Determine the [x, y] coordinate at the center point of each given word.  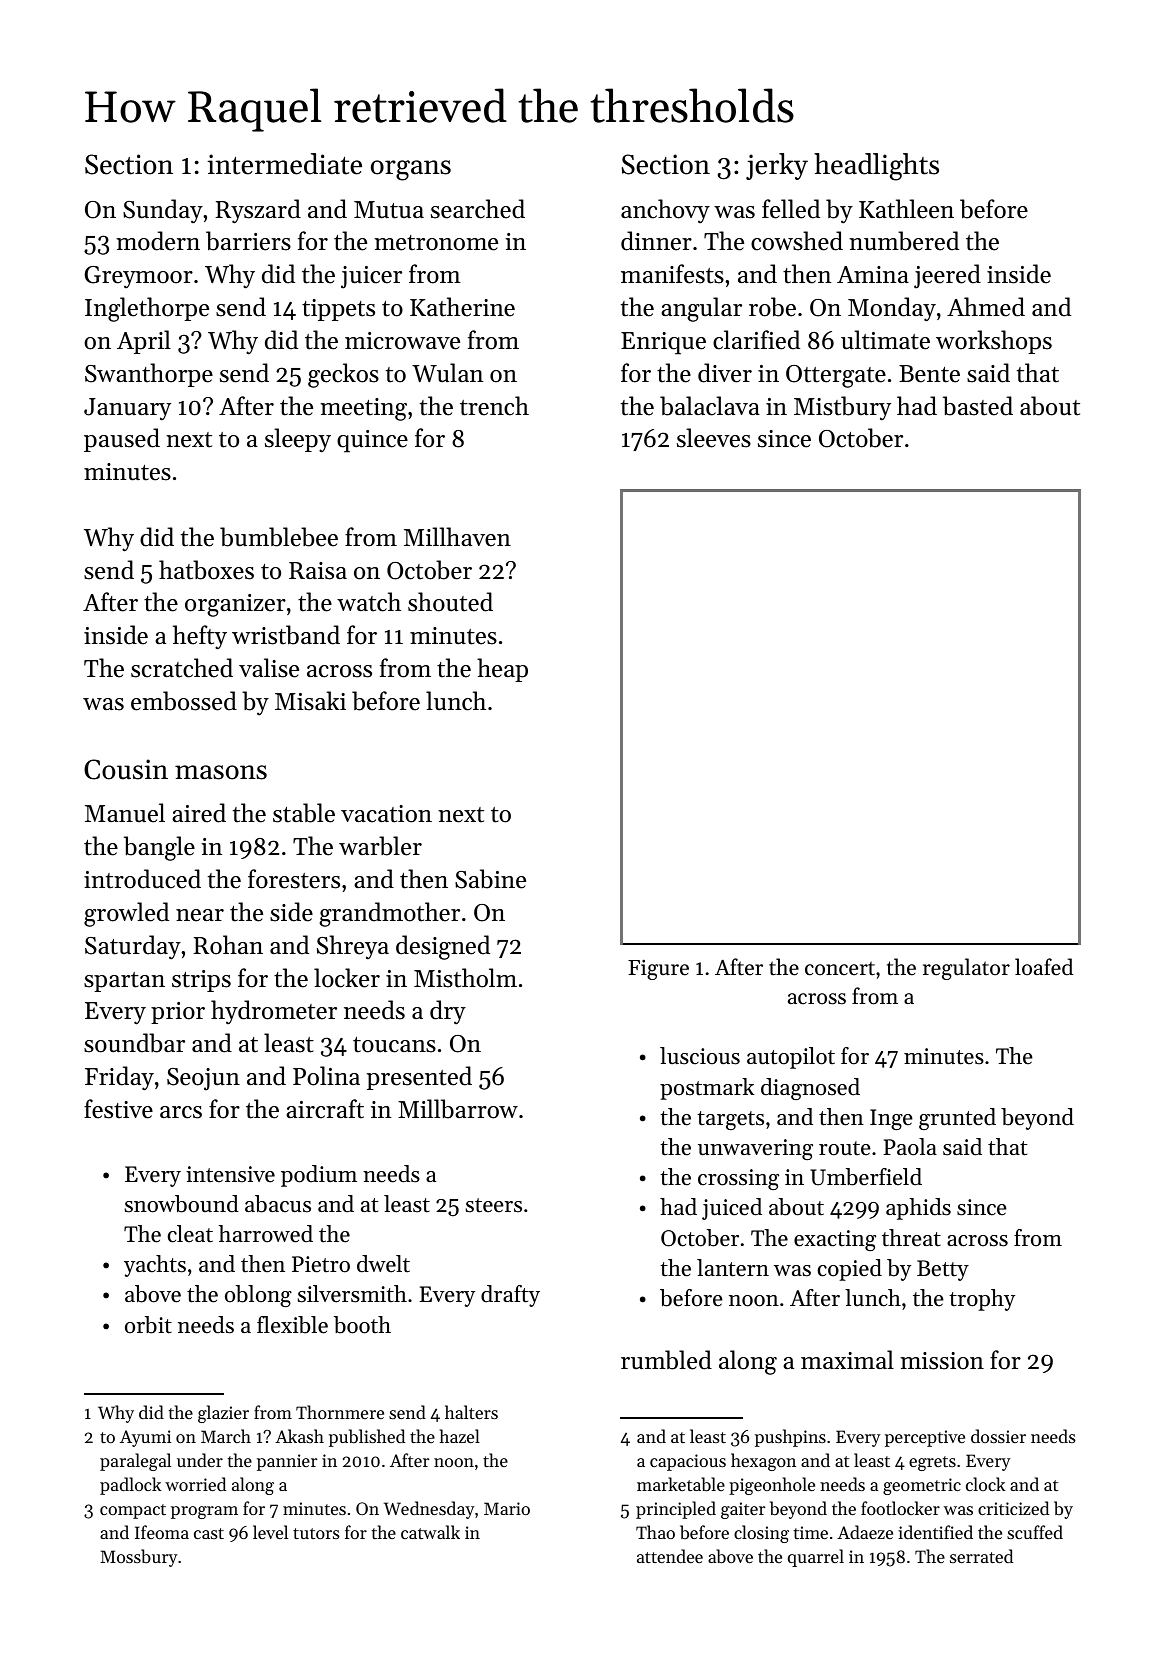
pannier [287, 1462]
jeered [947, 276]
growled [126, 914]
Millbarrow [458, 1109]
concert [840, 968]
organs [411, 170]
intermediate [284, 164]
